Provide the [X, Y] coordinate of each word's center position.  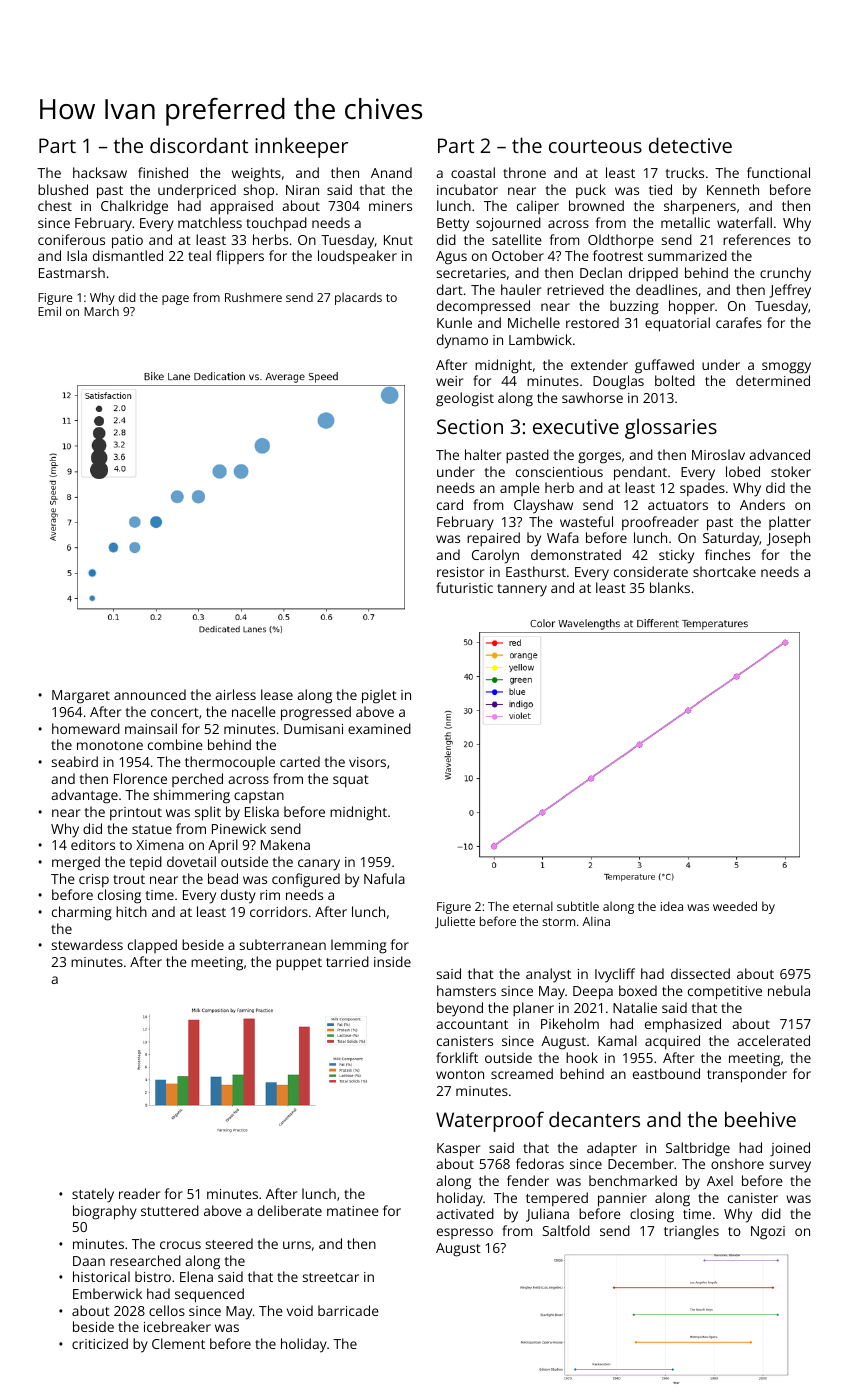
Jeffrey [790, 291]
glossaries [671, 428]
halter [483, 454]
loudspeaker [357, 257]
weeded [735, 906]
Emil [49, 311]
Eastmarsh [72, 272]
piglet [379, 696]
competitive [725, 993]
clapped [152, 946]
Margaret [81, 697]
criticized [100, 1343]
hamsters [466, 990]
